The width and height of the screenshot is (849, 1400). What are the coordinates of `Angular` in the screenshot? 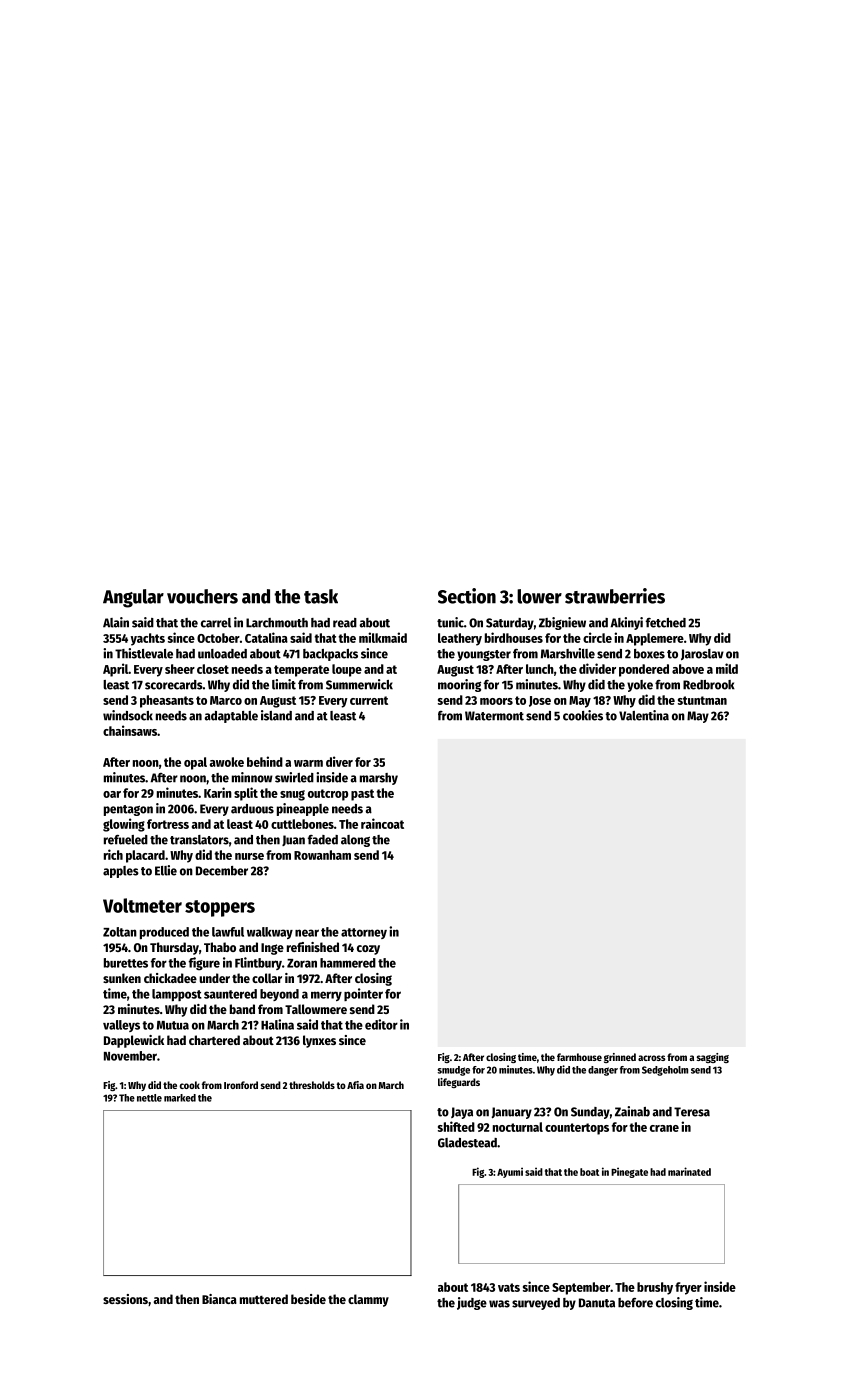 It's located at (133, 598).
